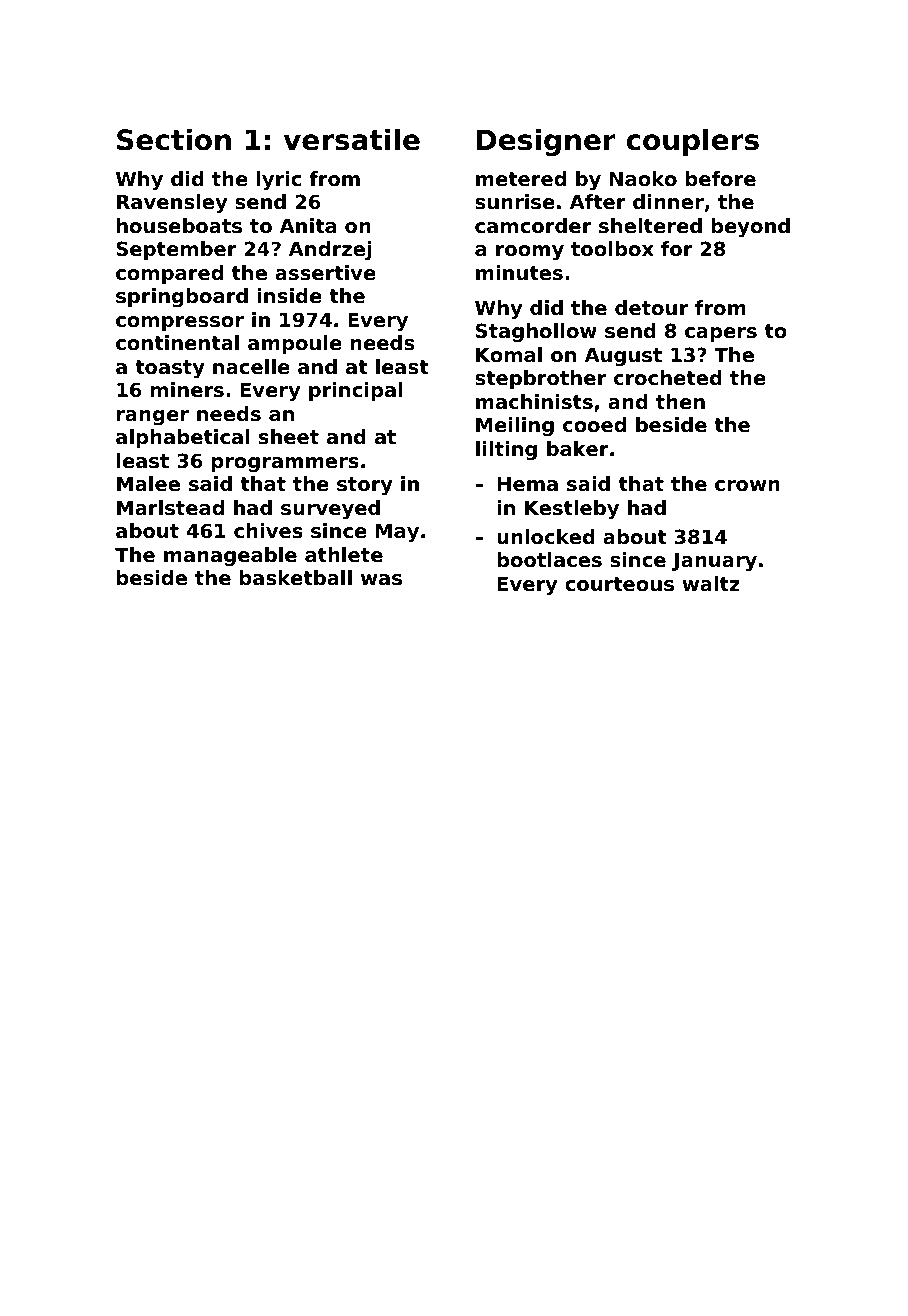  Describe the element at coordinates (148, 484) in the screenshot. I see `Malee` at that location.
